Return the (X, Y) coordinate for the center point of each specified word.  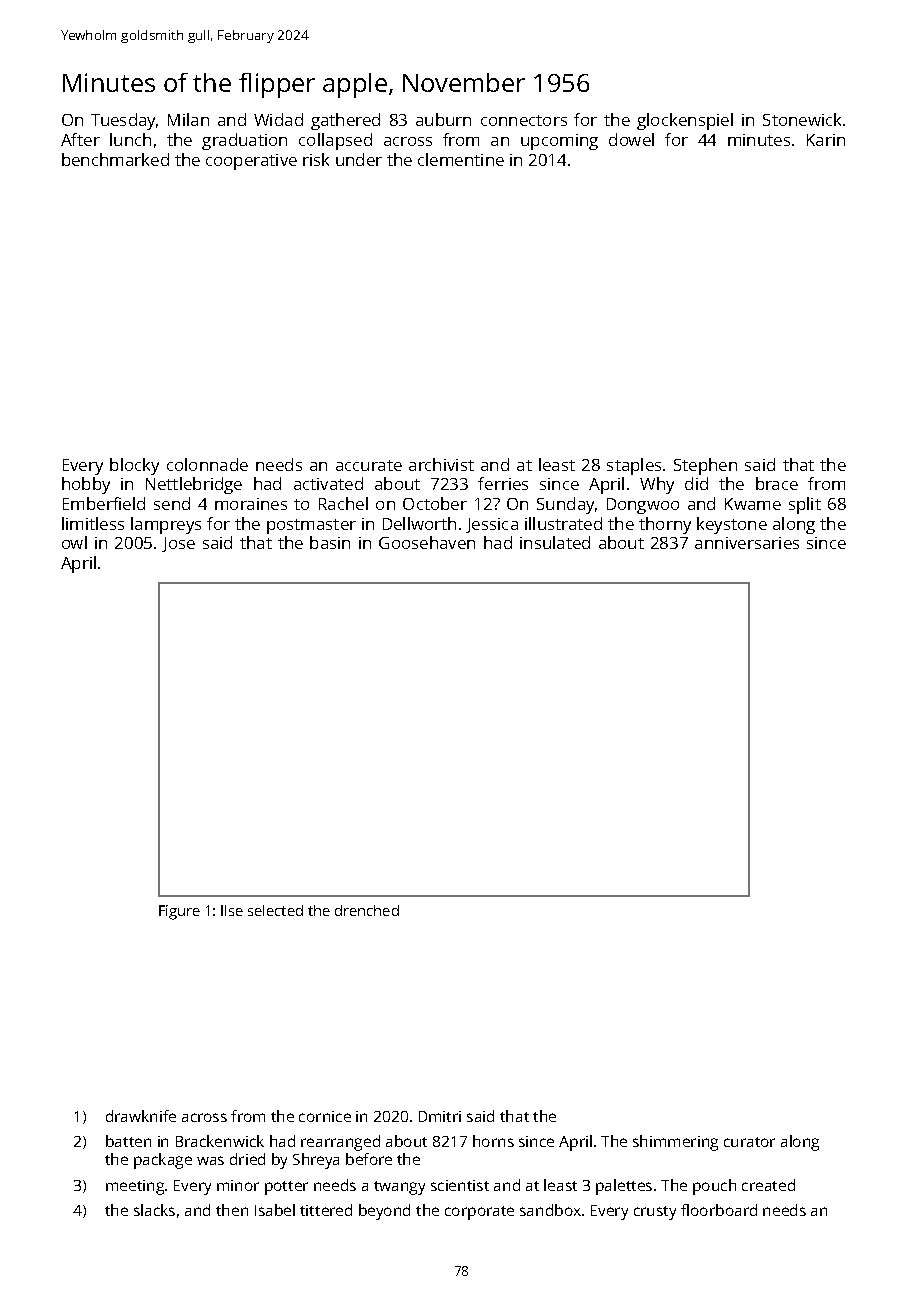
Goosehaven (427, 542)
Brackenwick (220, 1141)
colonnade (207, 464)
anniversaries (747, 543)
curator (749, 1142)
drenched (367, 910)
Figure (179, 912)
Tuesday (123, 121)
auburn (443, 119)
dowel (631, 139)
